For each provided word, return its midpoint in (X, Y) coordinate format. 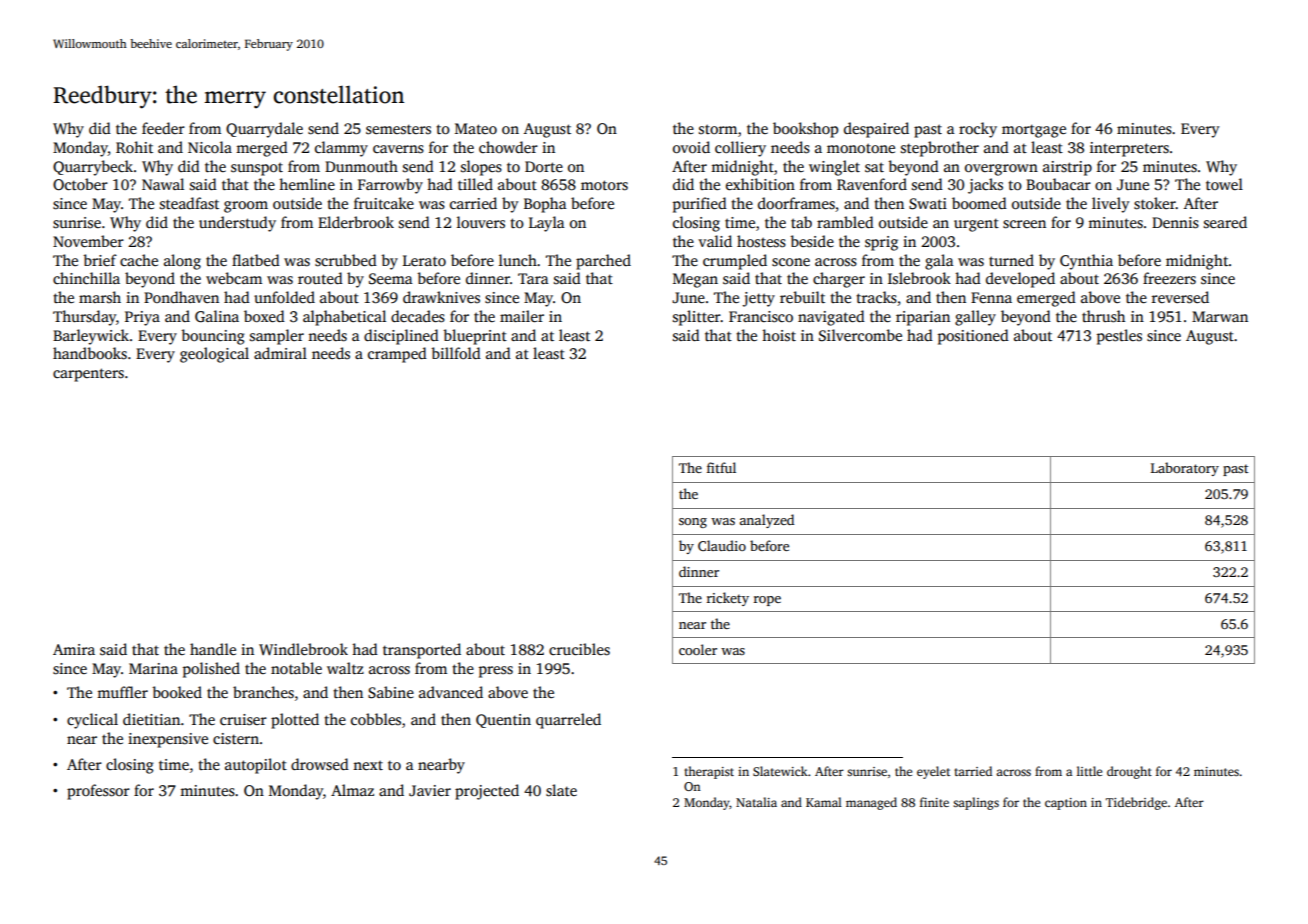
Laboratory (1185, 469)
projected (487, 792)
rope (767, 601)
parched (603, 262)
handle (213, 649)
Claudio (722, 545)
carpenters (88, 375)
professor (98, 792)
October (80, 184)
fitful (721, 467)
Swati (928, 204)
